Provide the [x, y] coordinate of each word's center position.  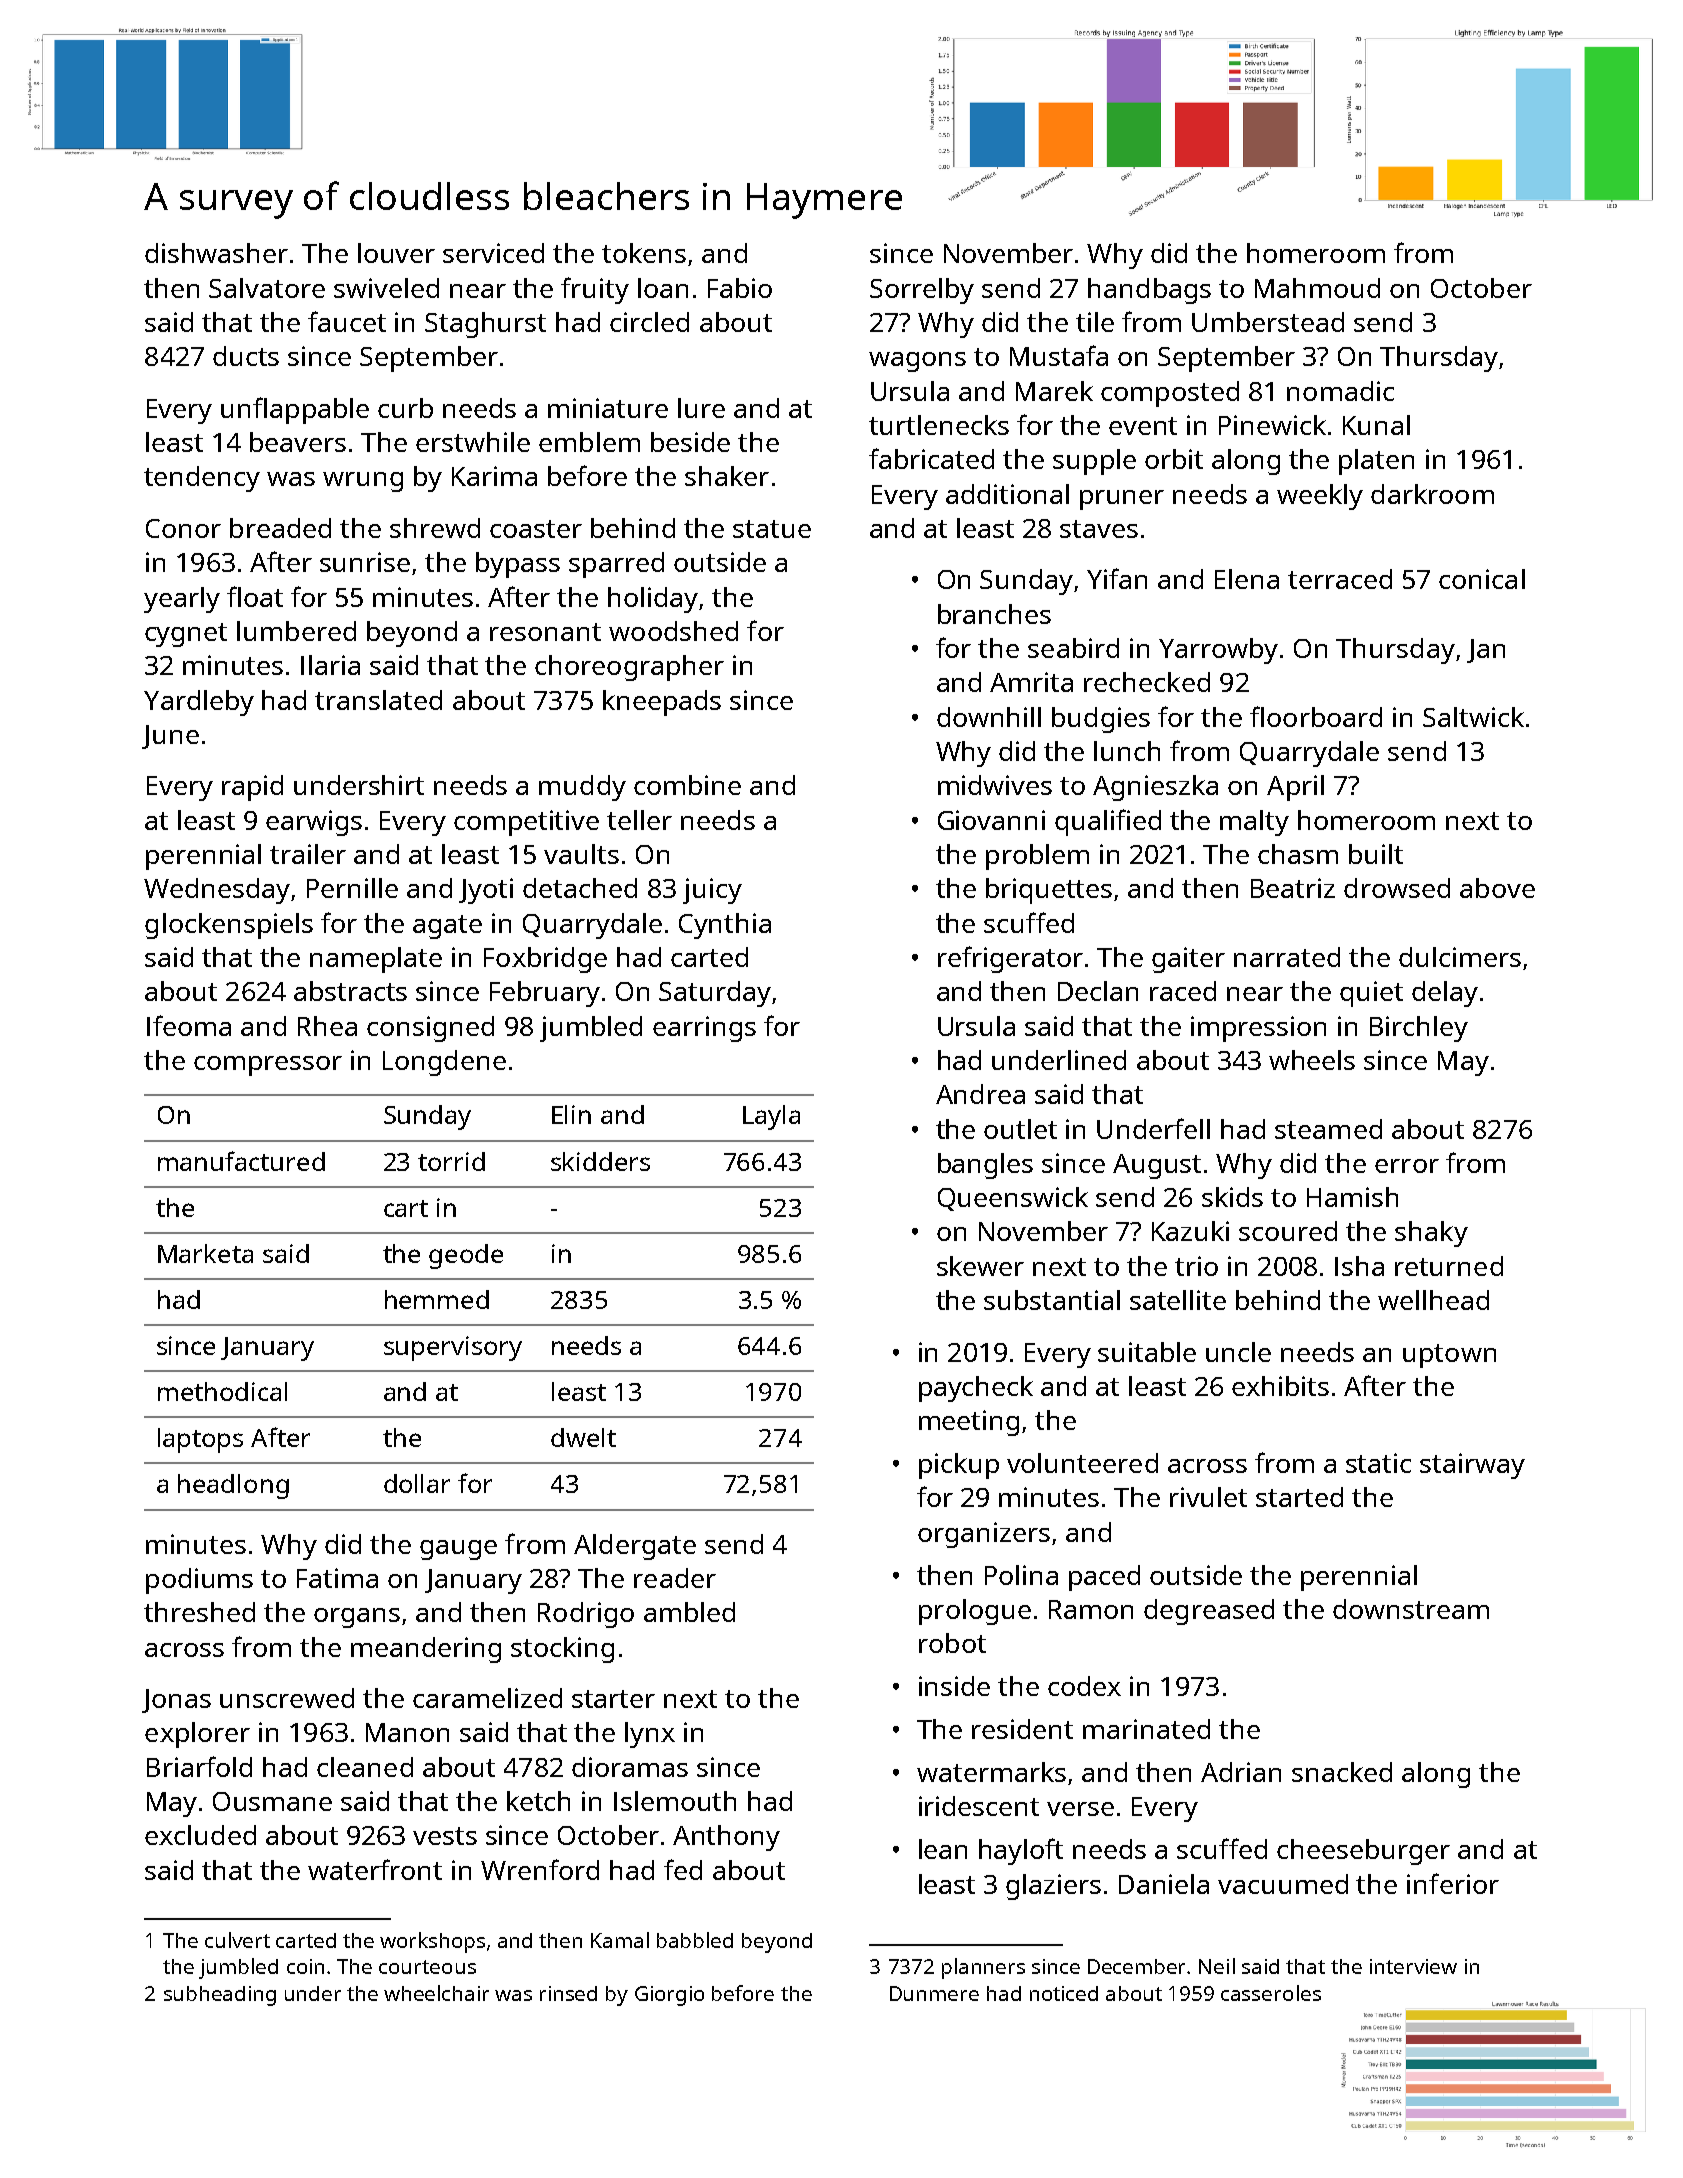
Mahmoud [1317, 288]
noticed [1064, 1993]
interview [1413, 1966]
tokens [644, 253]
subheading [220, 1996]
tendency [202, 479]
